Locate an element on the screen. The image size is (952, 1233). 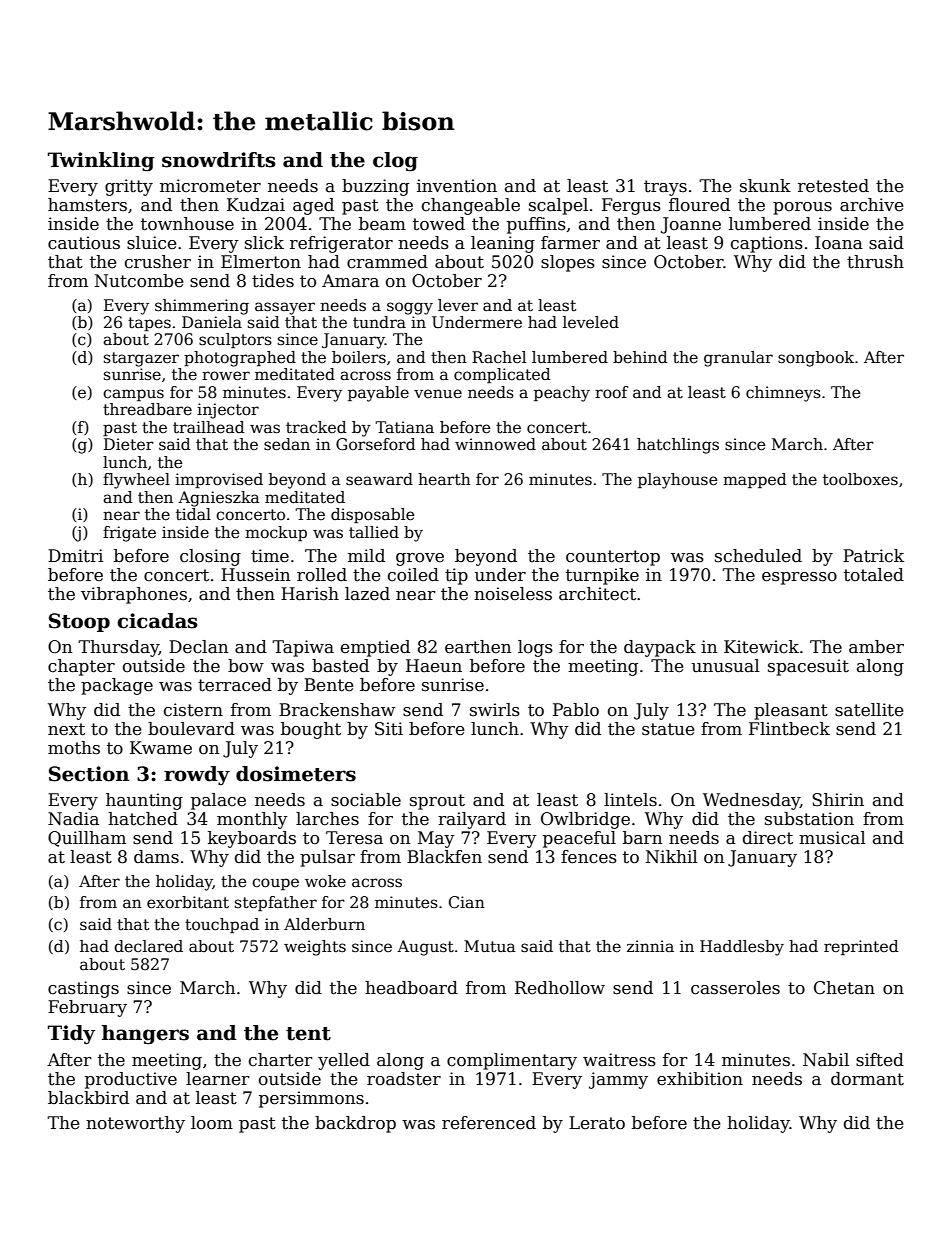
townhouse is located at coordinates (187, 224).
